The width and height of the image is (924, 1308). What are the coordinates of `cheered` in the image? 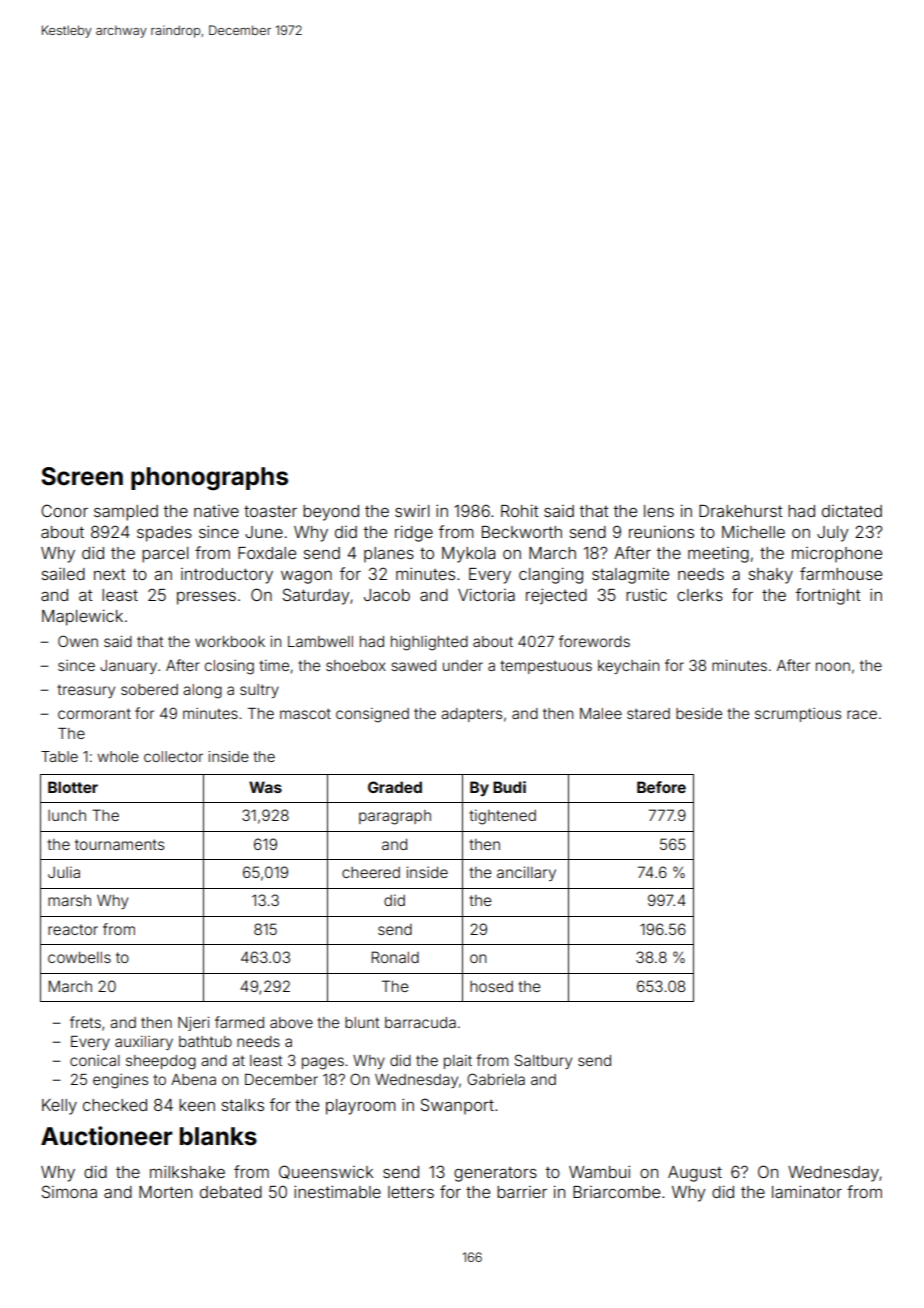 It's located at (371, 872).
